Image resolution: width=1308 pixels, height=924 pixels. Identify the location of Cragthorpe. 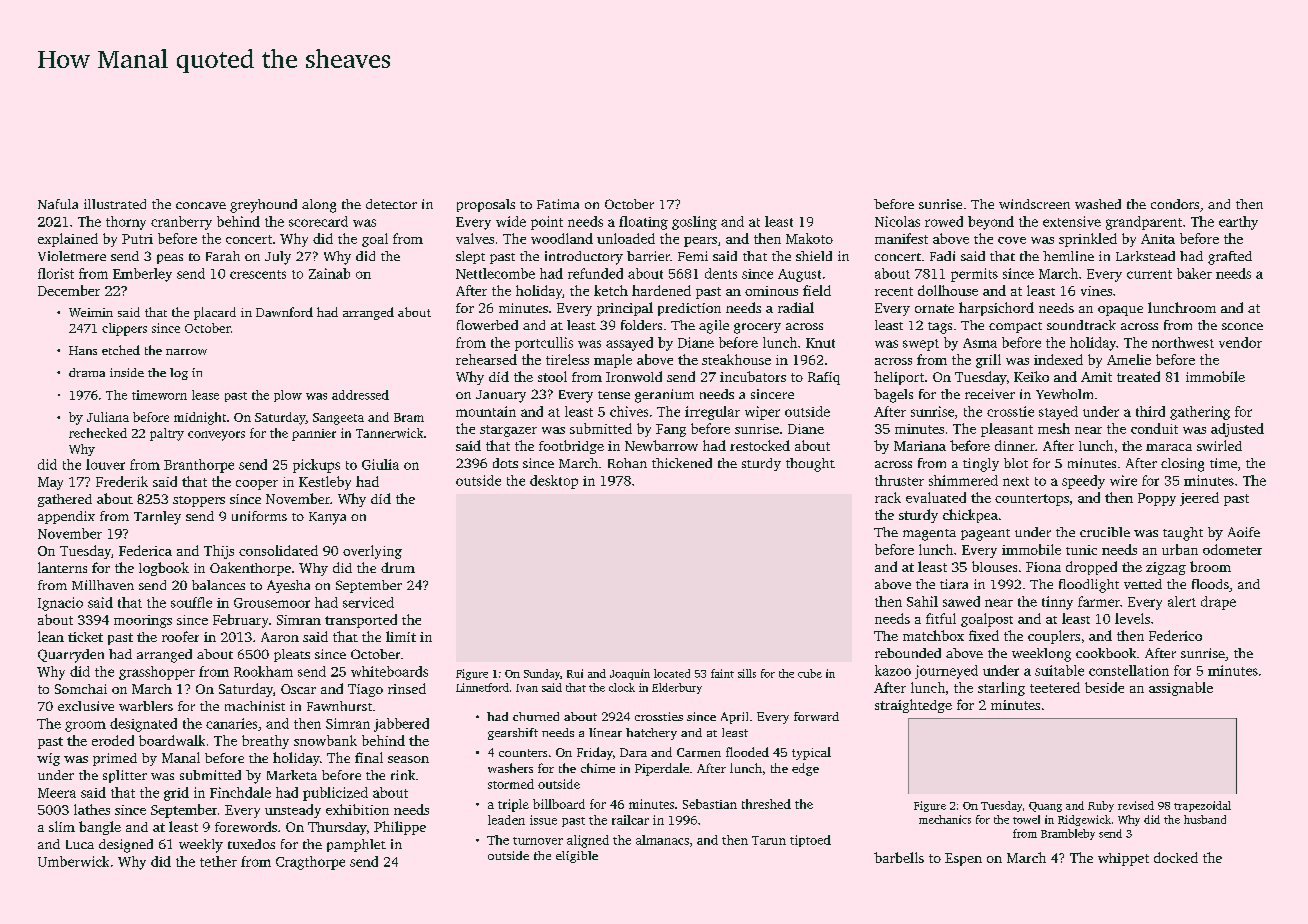
(310, 863).
